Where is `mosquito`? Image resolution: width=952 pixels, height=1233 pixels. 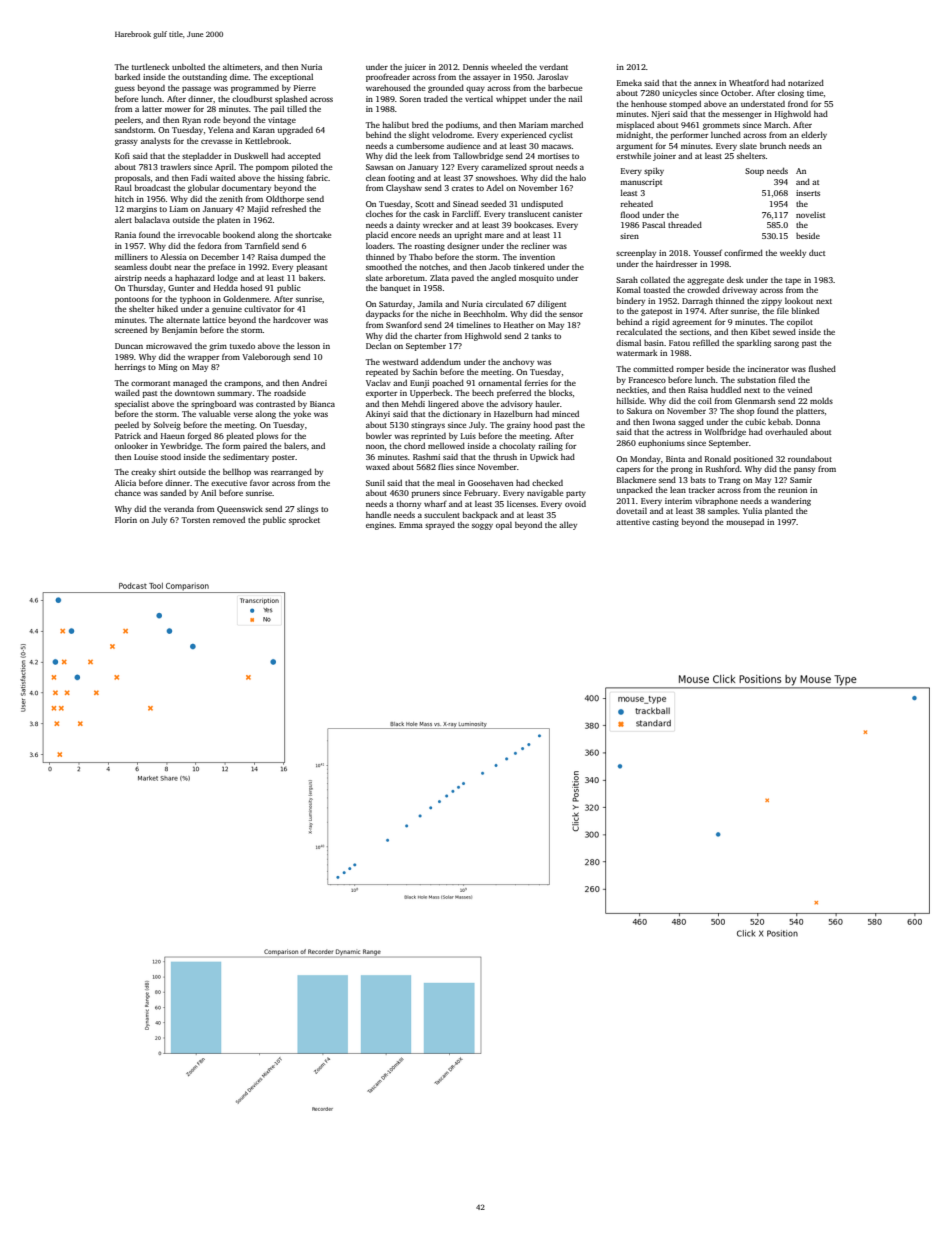
mosquito is located at coordinates (536, 279).
